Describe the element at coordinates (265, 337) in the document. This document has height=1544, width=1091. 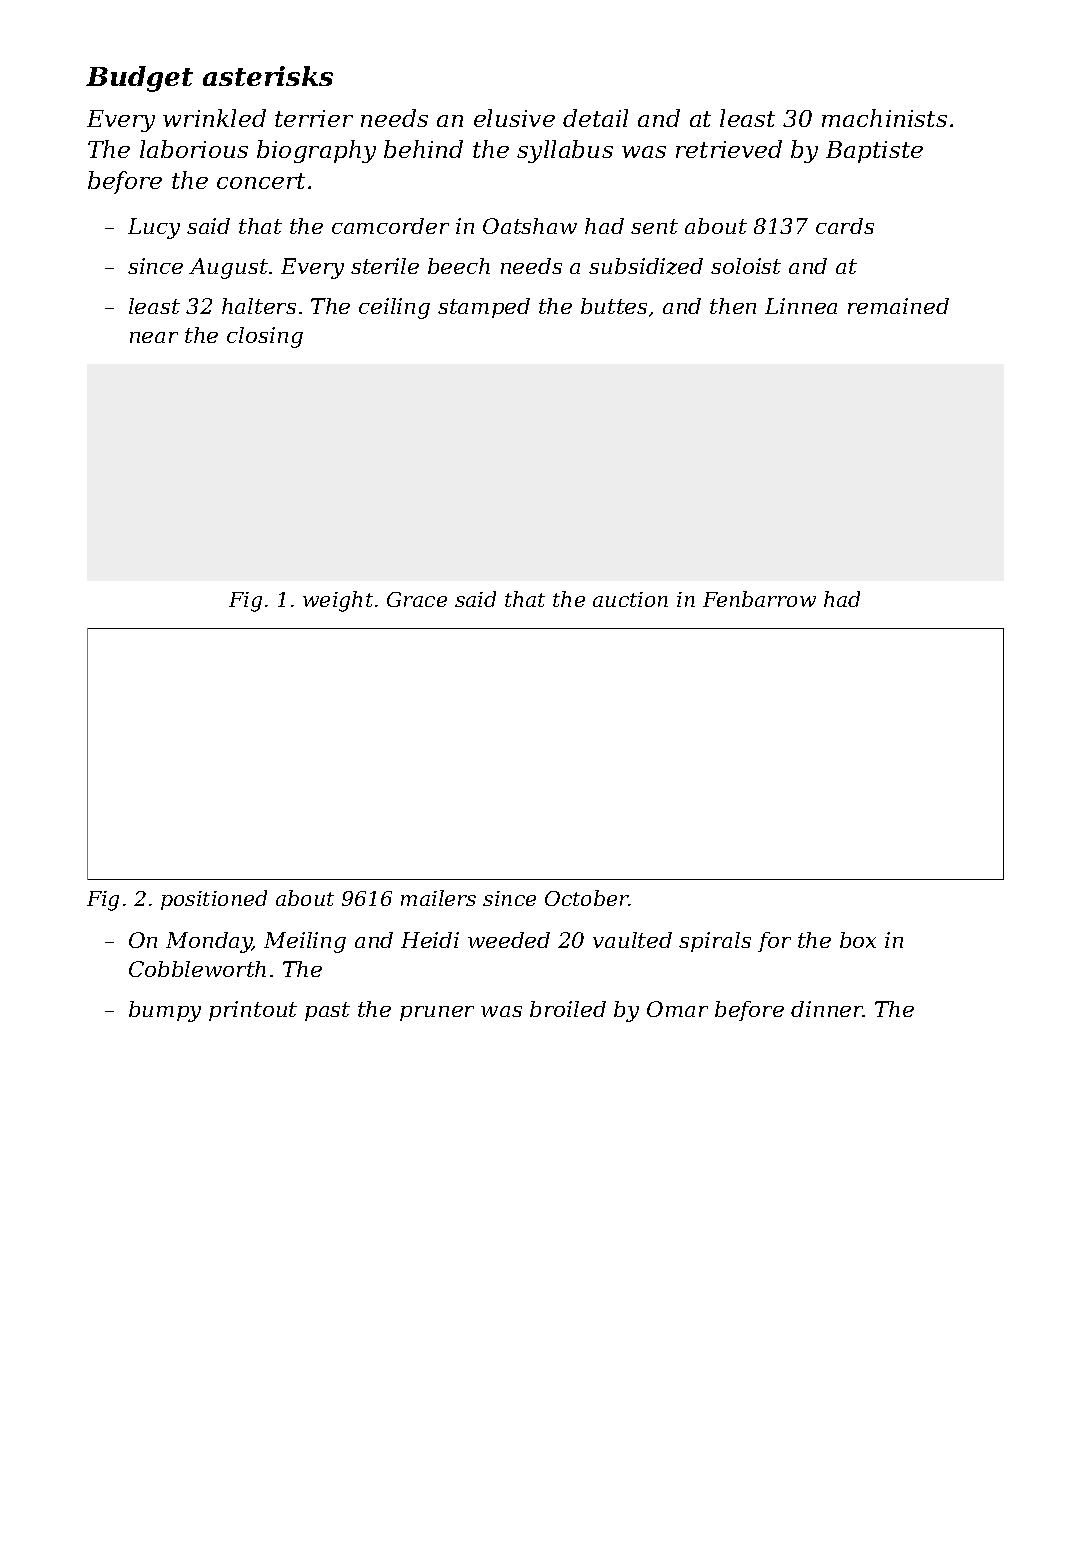
I see `closing` at that location.
